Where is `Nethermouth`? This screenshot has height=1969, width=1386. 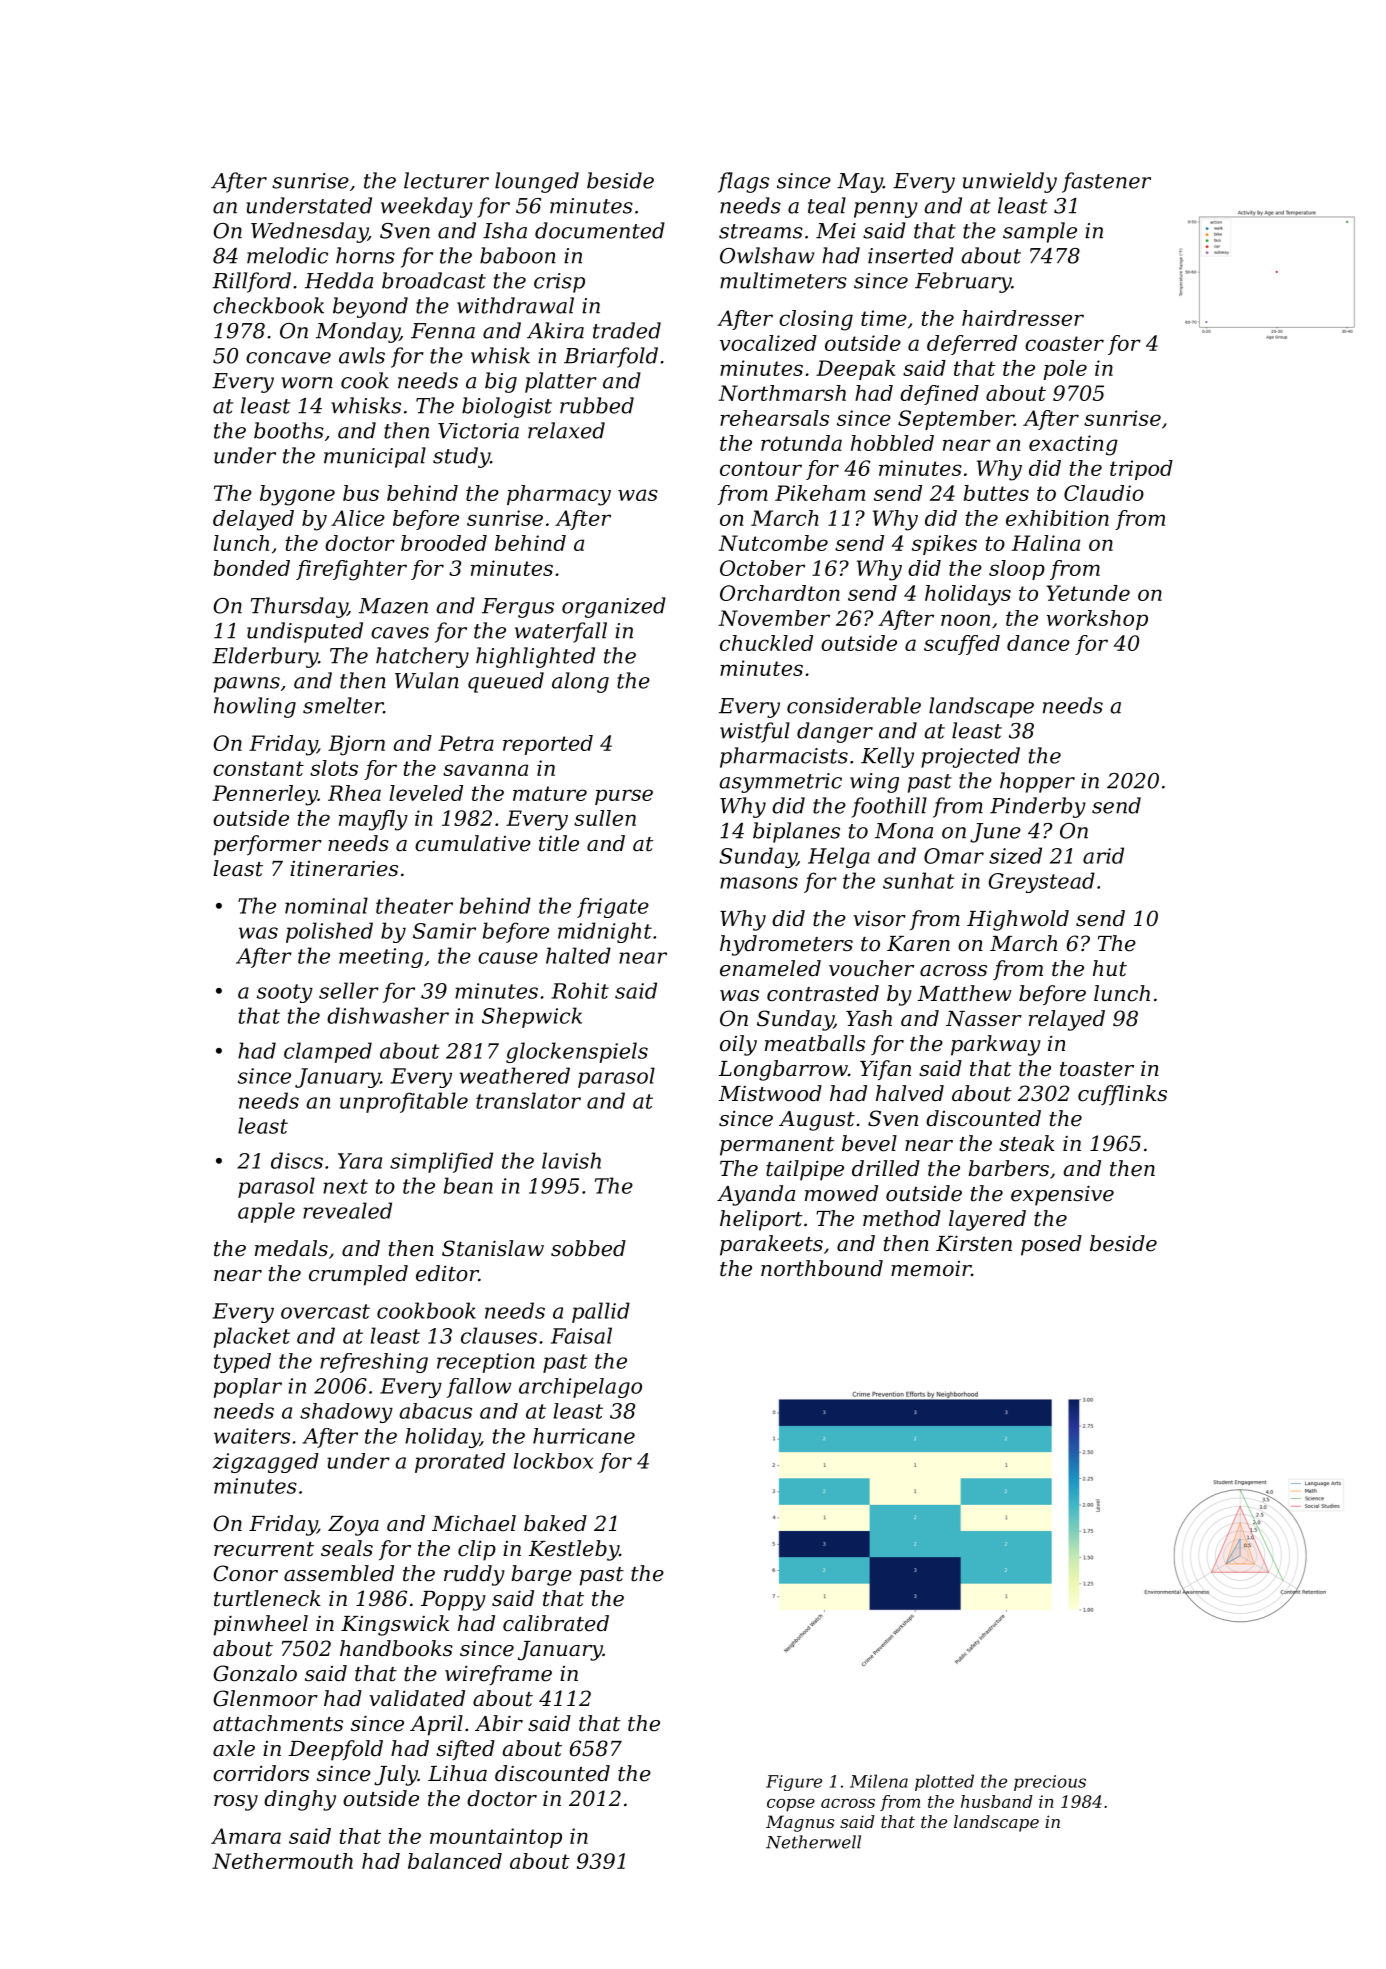 Nethermouth is located at coordinates (282, 1861).
